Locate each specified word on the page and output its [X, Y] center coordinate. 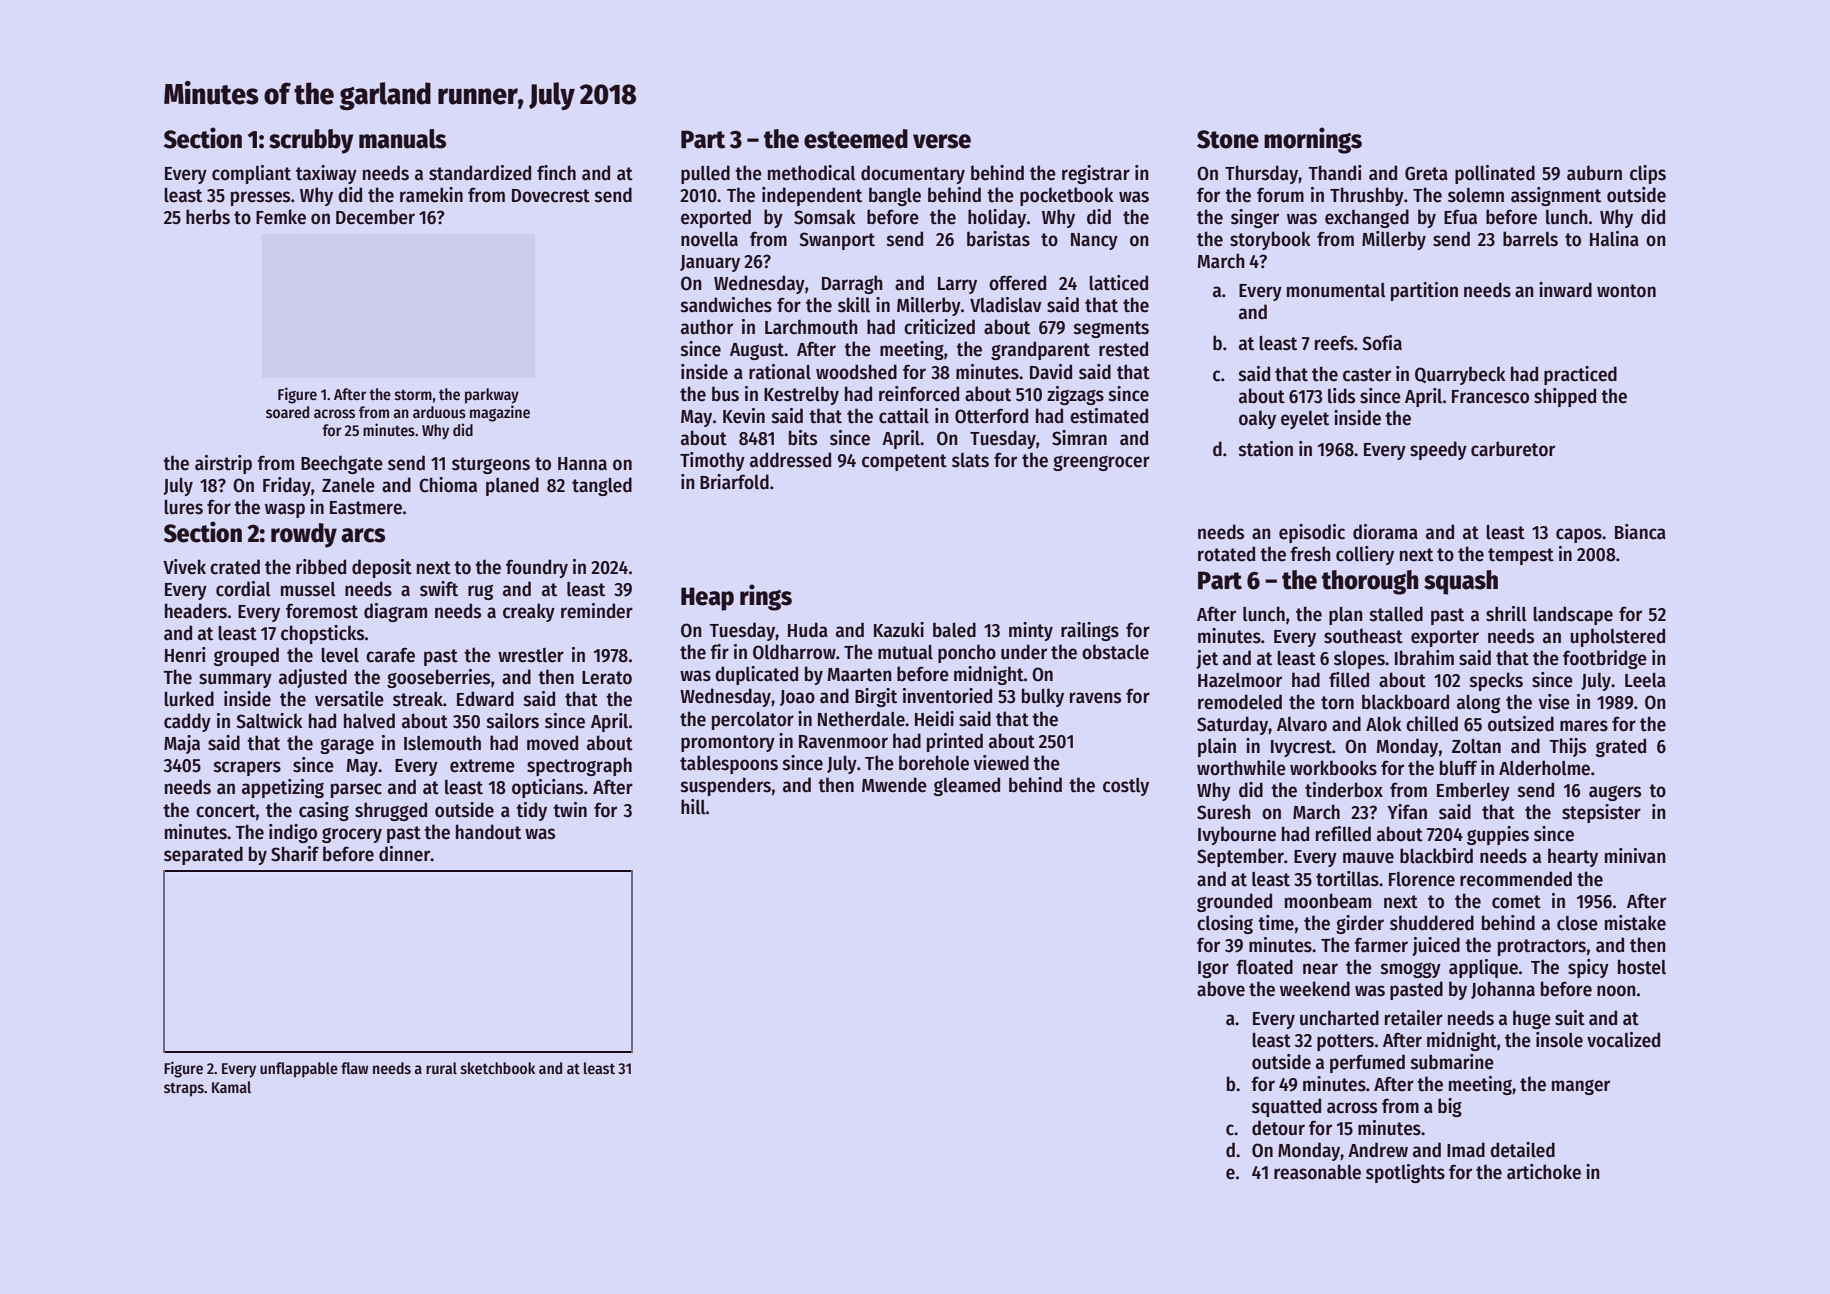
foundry [537, 568]
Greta [1426, 173]
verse [942, 141]
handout [488, 832]
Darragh [852, 284]
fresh [1310, 554]
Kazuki [899, 630]
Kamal [231, 1087]
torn [1337, 703]
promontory [728, 743]
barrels [1530, 239]
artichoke [1544, 1172]
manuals [402, 139]
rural [441, 1068]
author [707, 327]
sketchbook [498, 1068]
